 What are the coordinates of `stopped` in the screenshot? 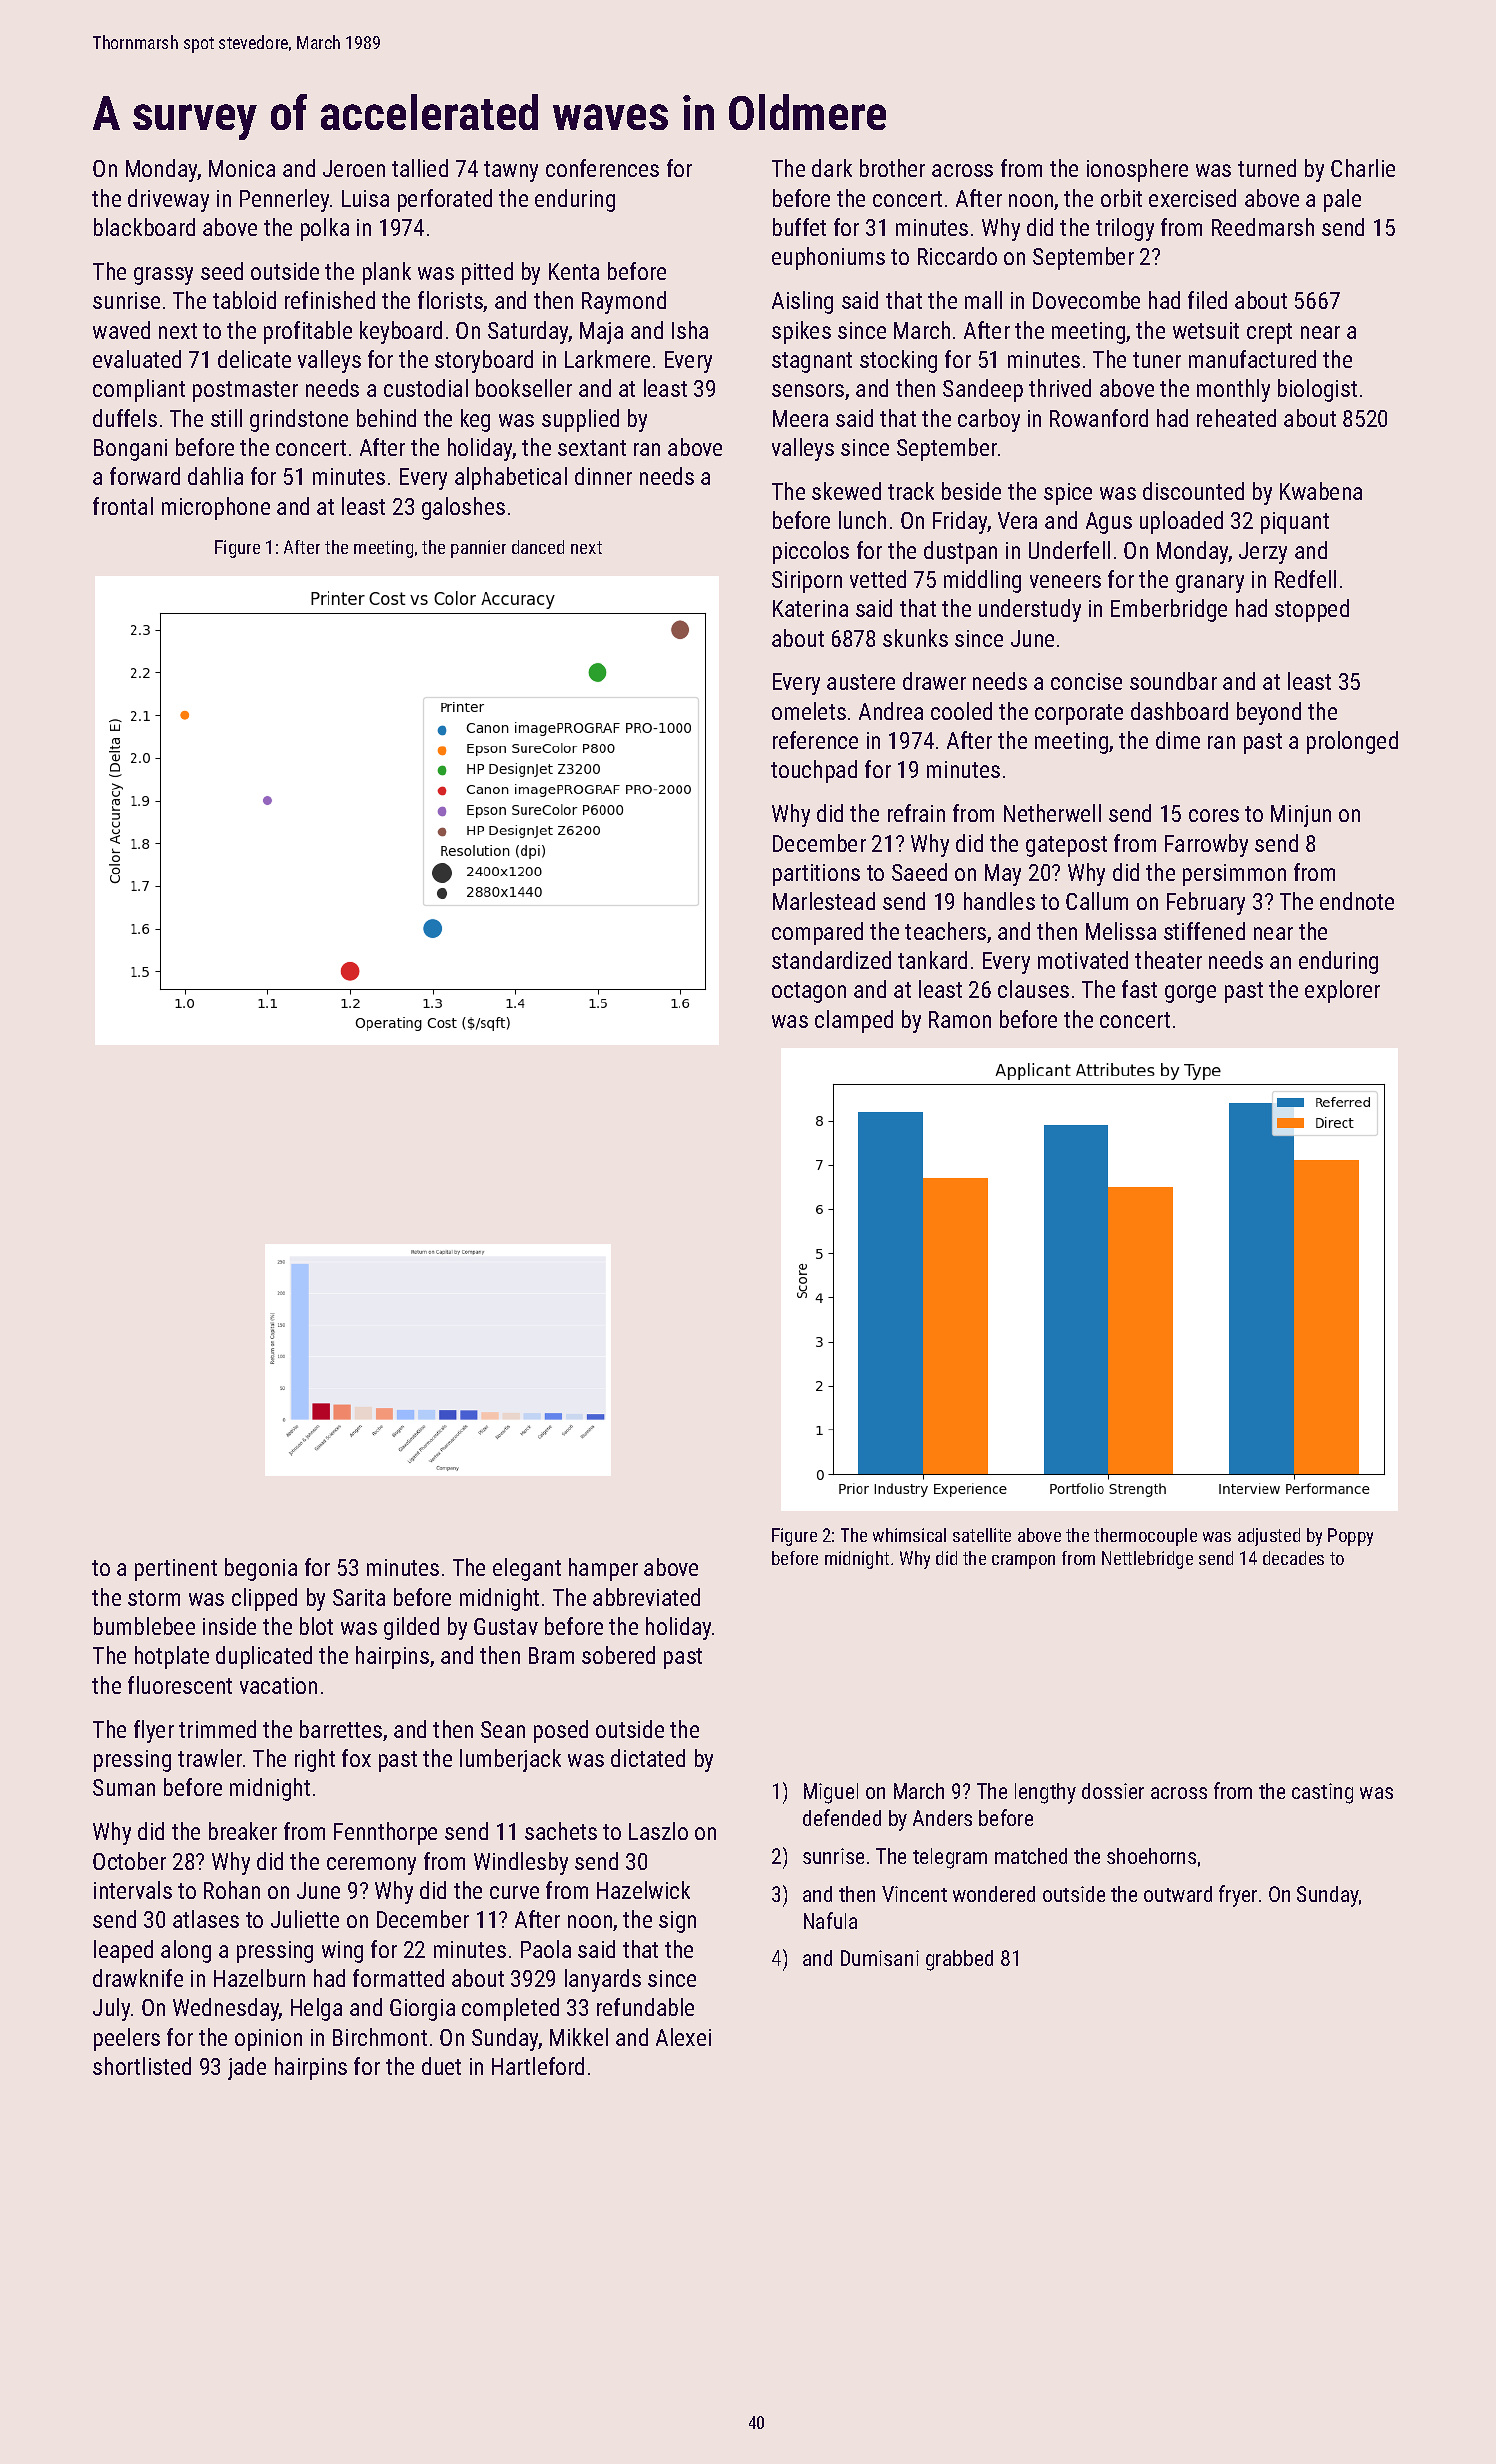 It's located at (1312, 610).
